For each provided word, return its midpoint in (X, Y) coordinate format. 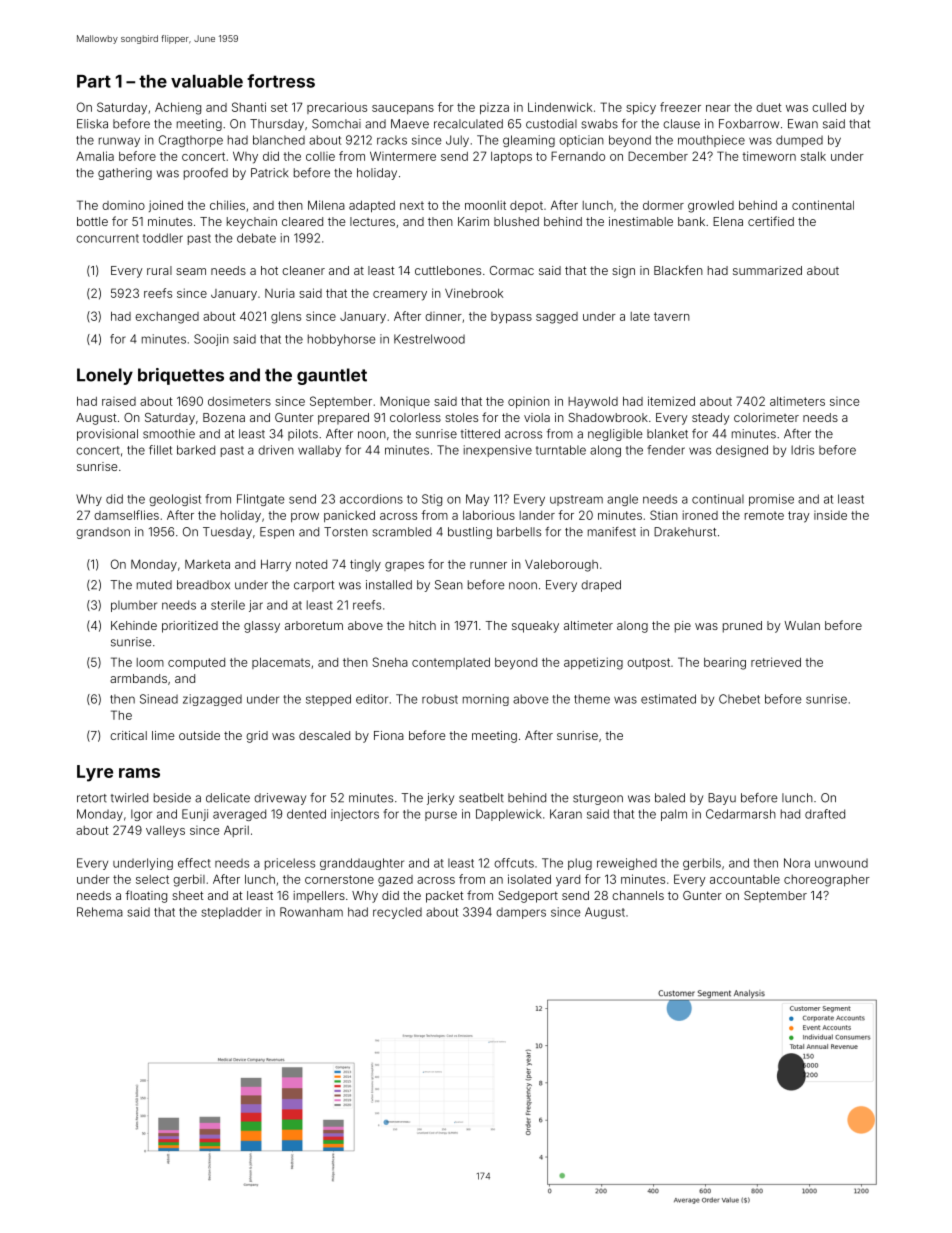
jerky (440, 799)
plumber (134, 606)
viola (537, 417)
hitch (422, 625)
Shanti (249, 107)
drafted (825, 814)
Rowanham (311, 912)
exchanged (167, 318)
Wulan (802, 625)
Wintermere (403, 156)
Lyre (95, 773)
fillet (160, 450)
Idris (802, 450)
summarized (767, 270)
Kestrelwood (429, 339)
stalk (813, 156)
